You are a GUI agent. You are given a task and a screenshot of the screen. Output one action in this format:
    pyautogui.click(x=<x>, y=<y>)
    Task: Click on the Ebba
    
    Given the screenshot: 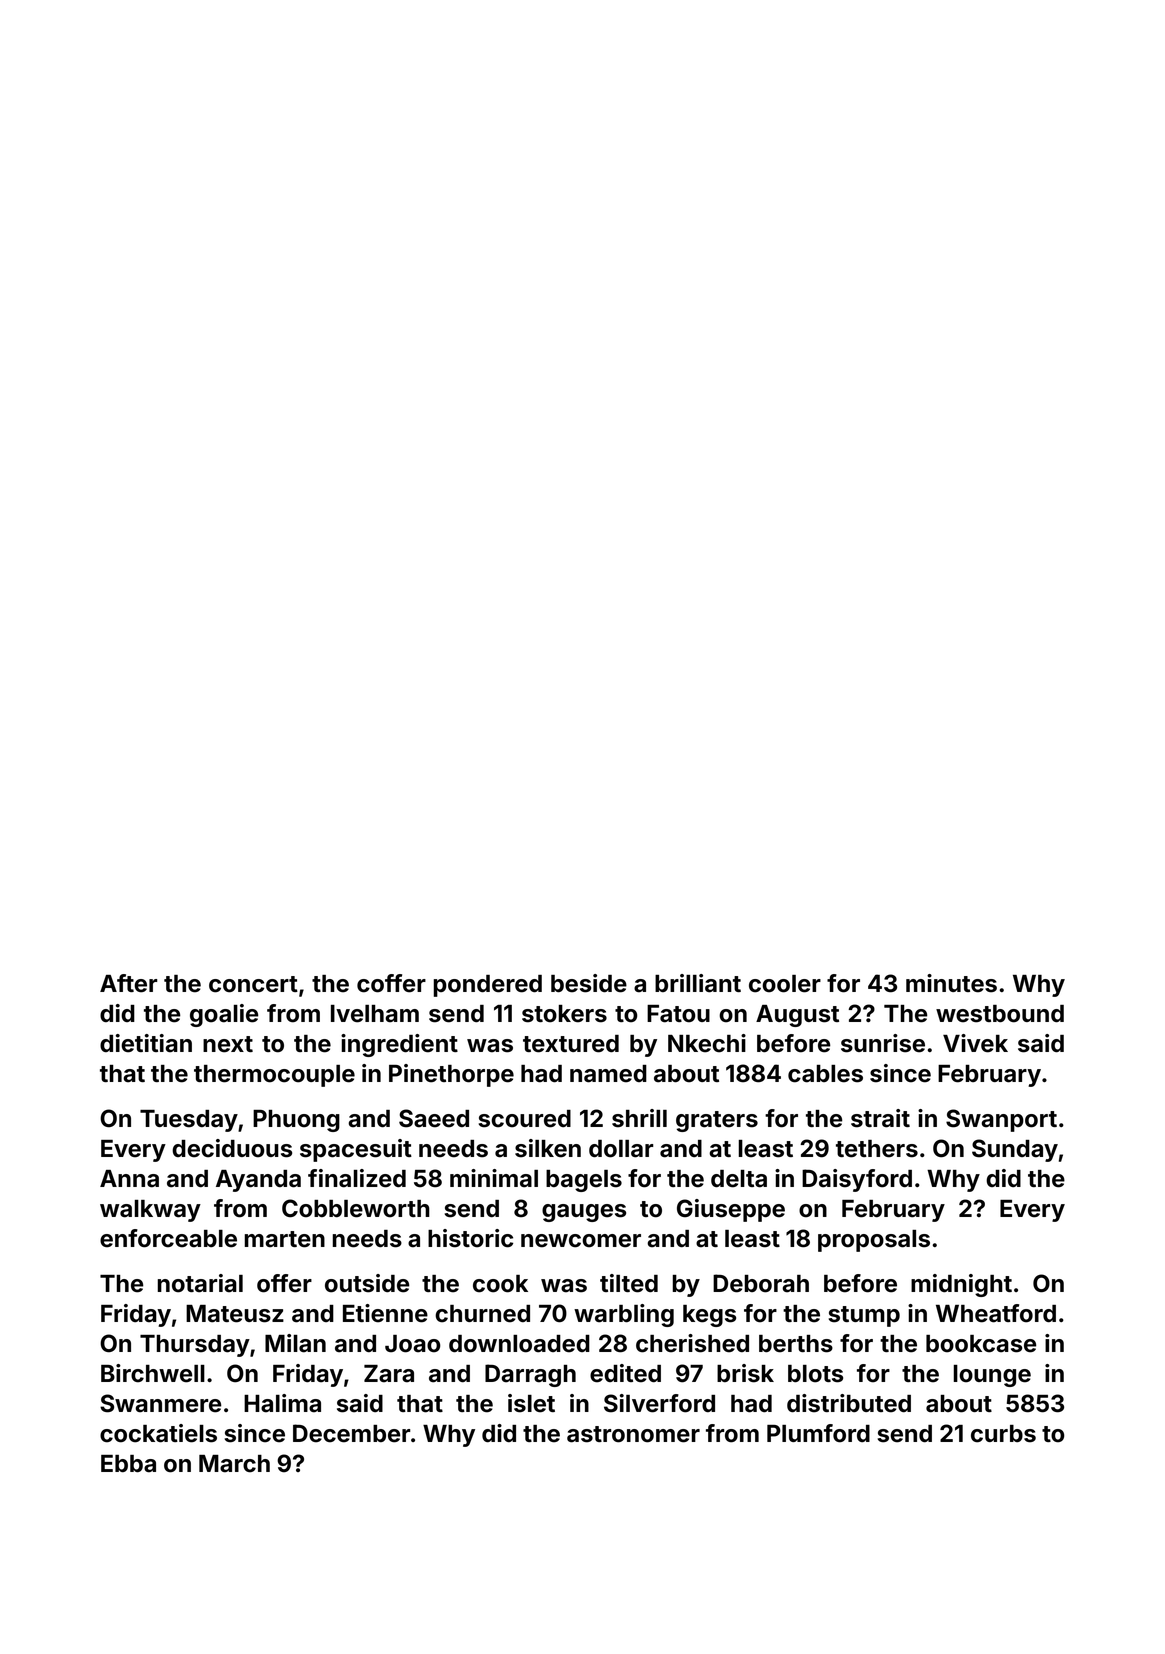 What is the action you would take?
    pyautogui.click(x=128, y=1464)
